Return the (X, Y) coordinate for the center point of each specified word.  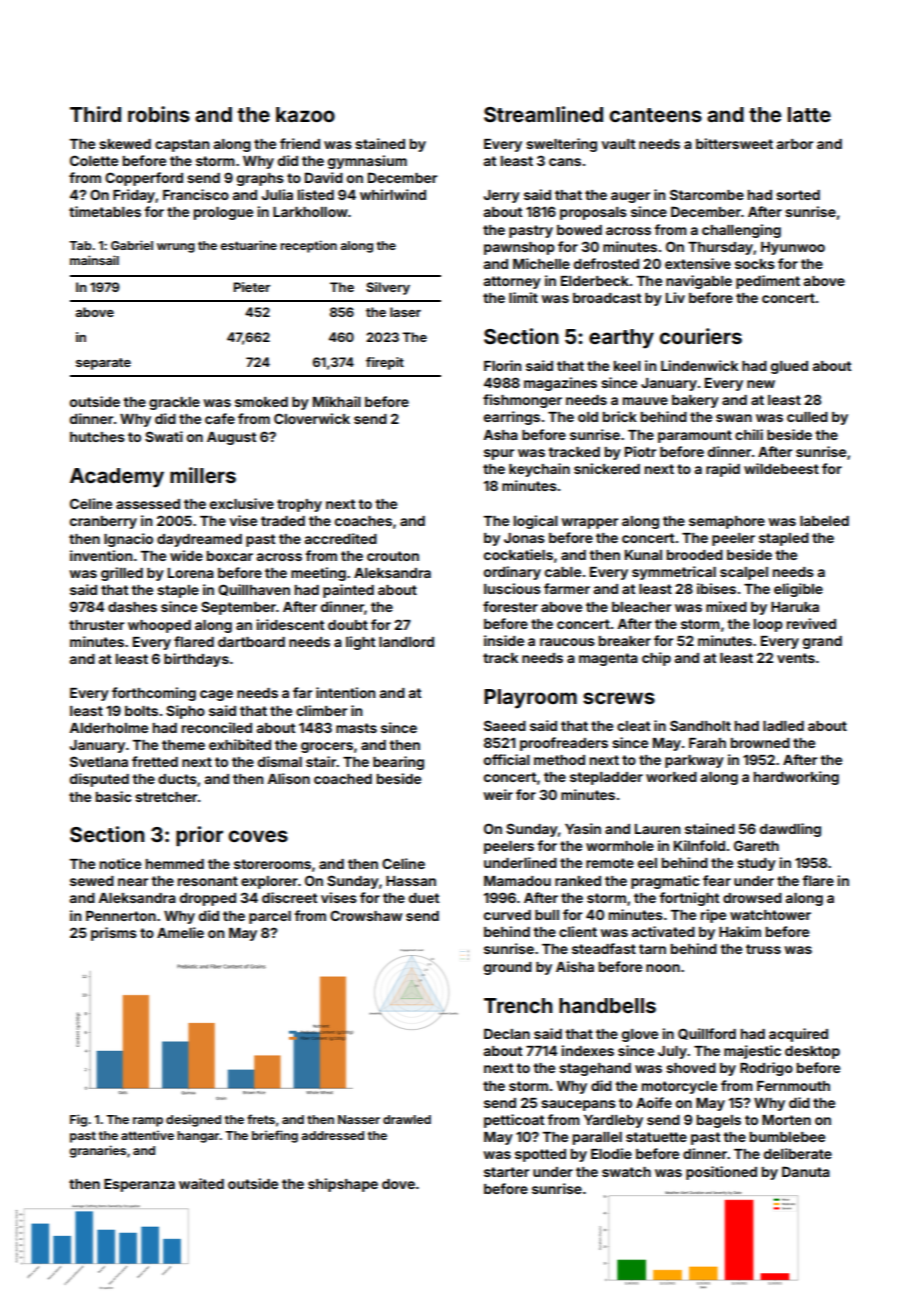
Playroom (530, 699)
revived (811, 623)
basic (114, 796)
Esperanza (139, 1185)
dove (398, 1184)
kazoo (305, 114)
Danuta (806, 1171)
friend (300, 143)
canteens (655, 115)
